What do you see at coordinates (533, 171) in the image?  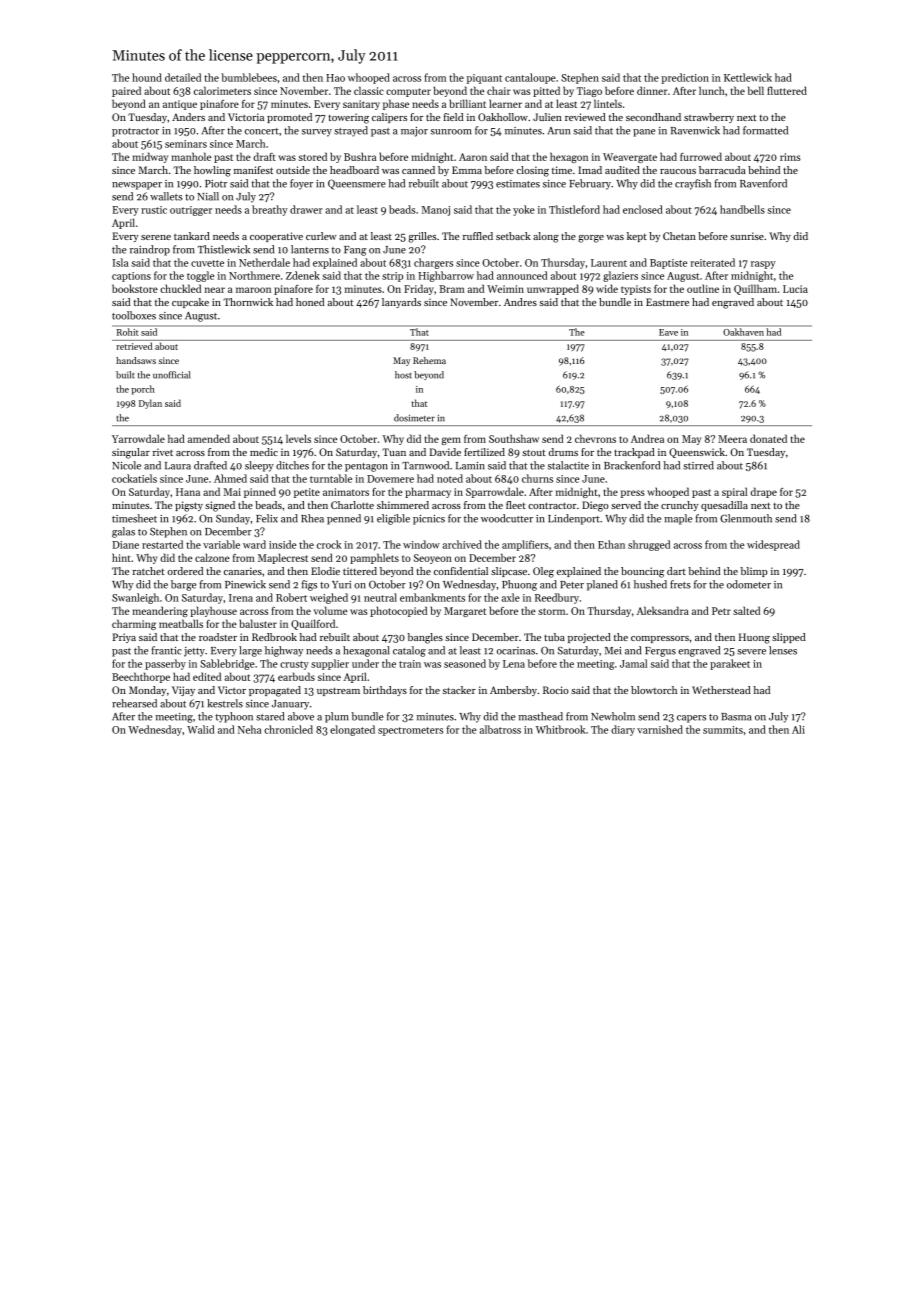 I see `closing` at bounding box center [533, 171].
